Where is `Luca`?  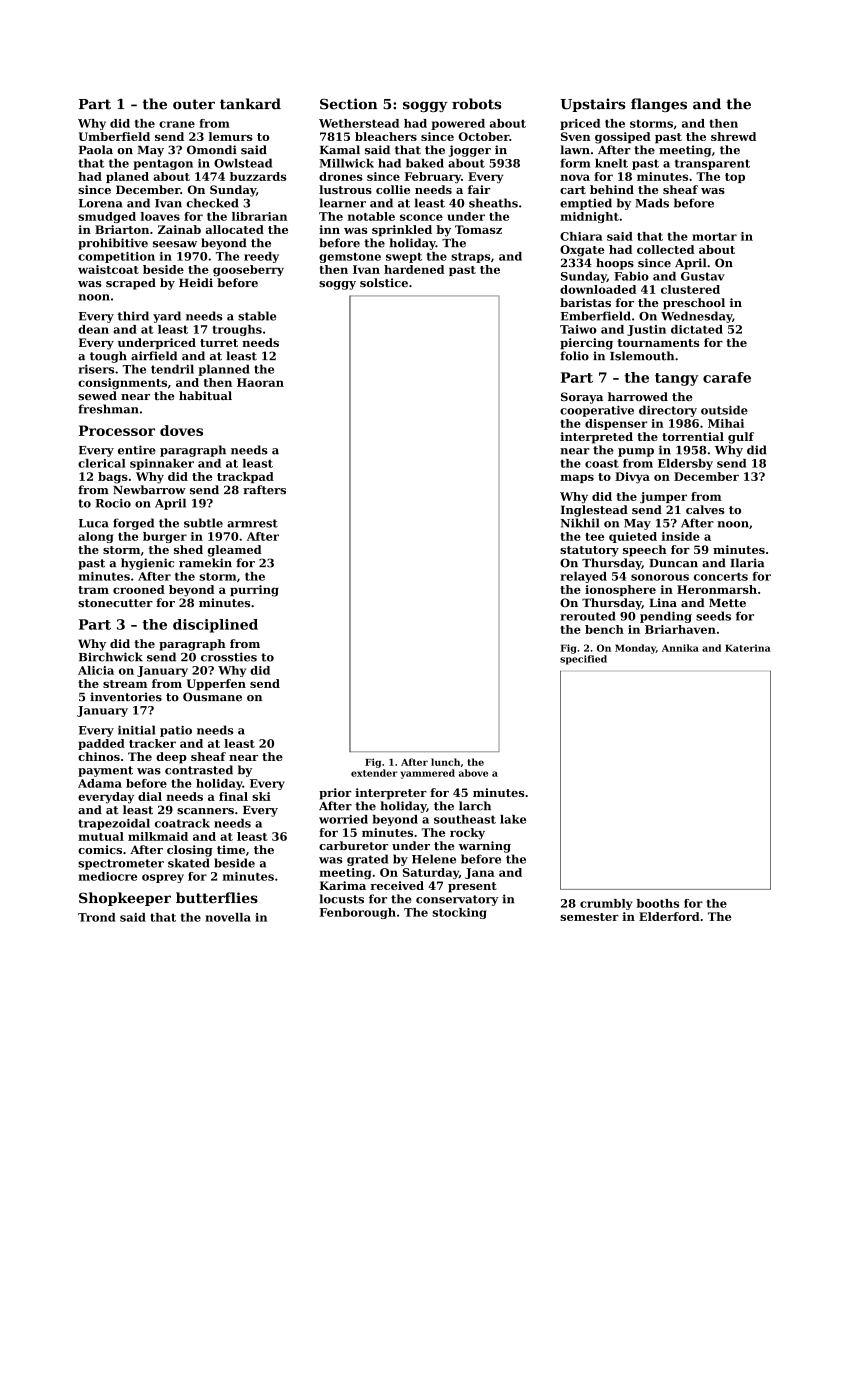 Luca is located at coordinates (93, 523).
